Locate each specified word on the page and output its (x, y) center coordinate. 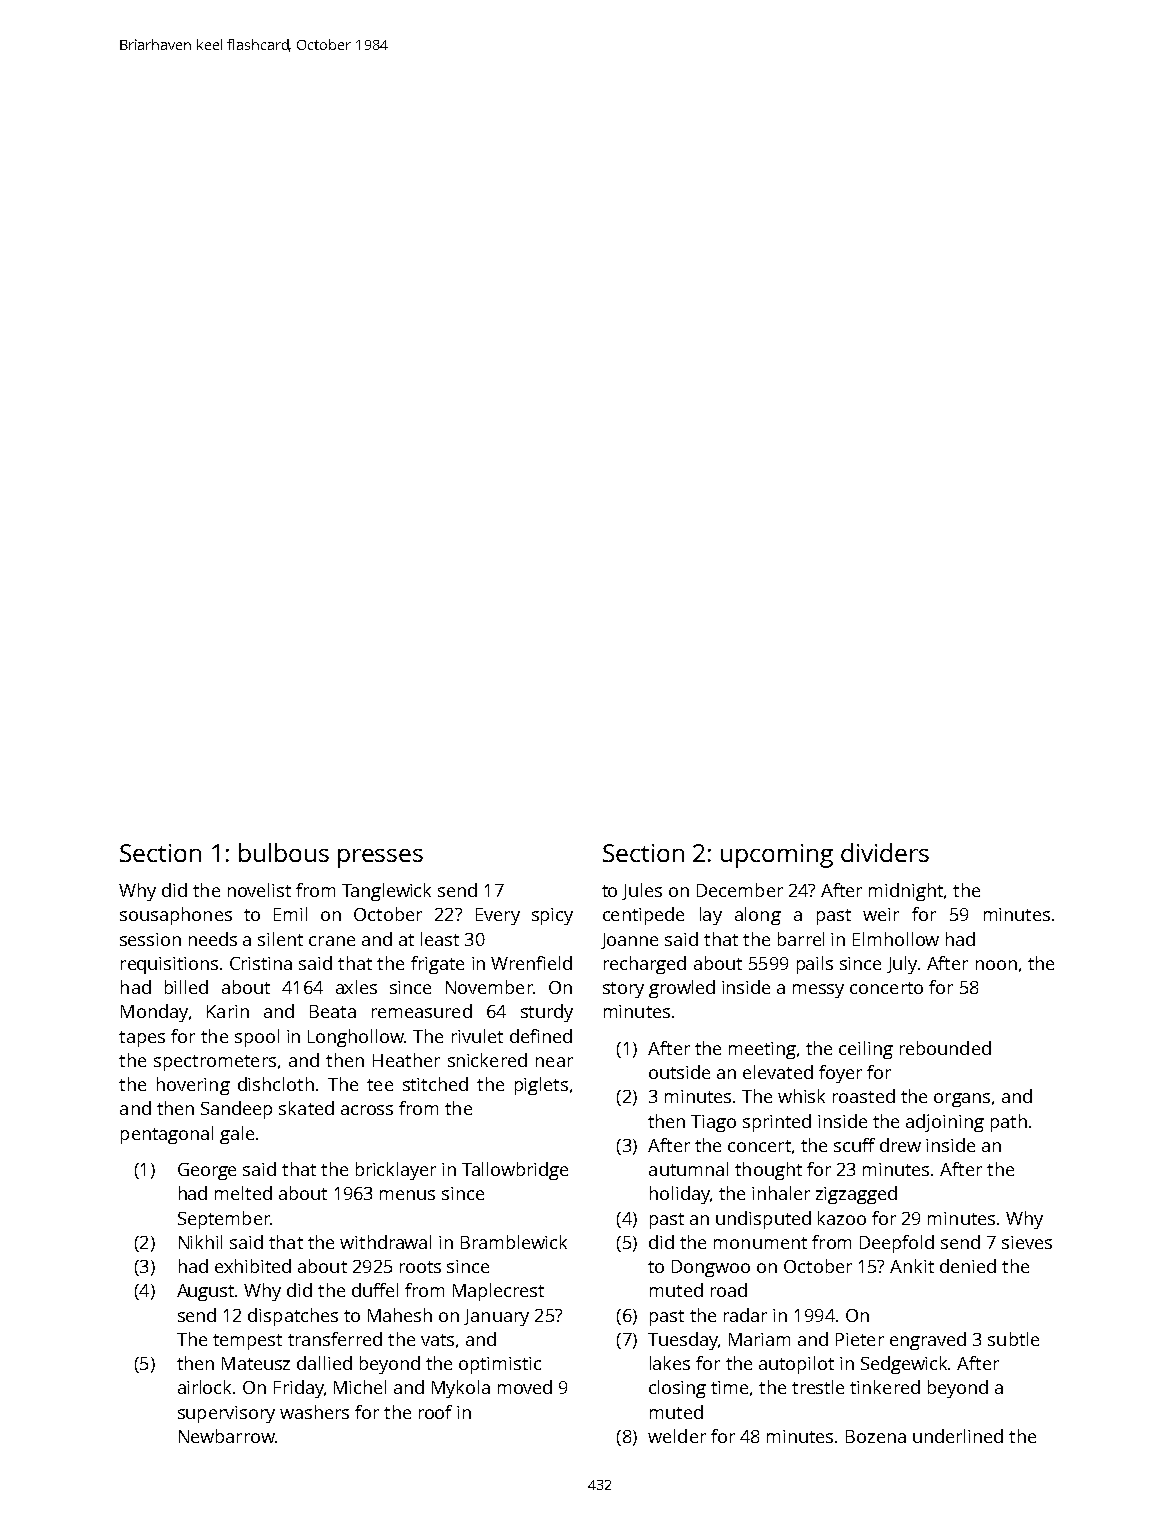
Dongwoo (711, 1268)
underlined (958, 1436)
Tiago (713, 1123)
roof (435, 1412)
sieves (1027, 1242)
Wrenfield (531, 963)
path (1009, 1123)
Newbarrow (227, 1436)
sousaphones (176, 916)
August (206, 1292)
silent (280, 939)
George (207, 1171)
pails (815, 965)
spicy (552, 916)
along (758, 916)
